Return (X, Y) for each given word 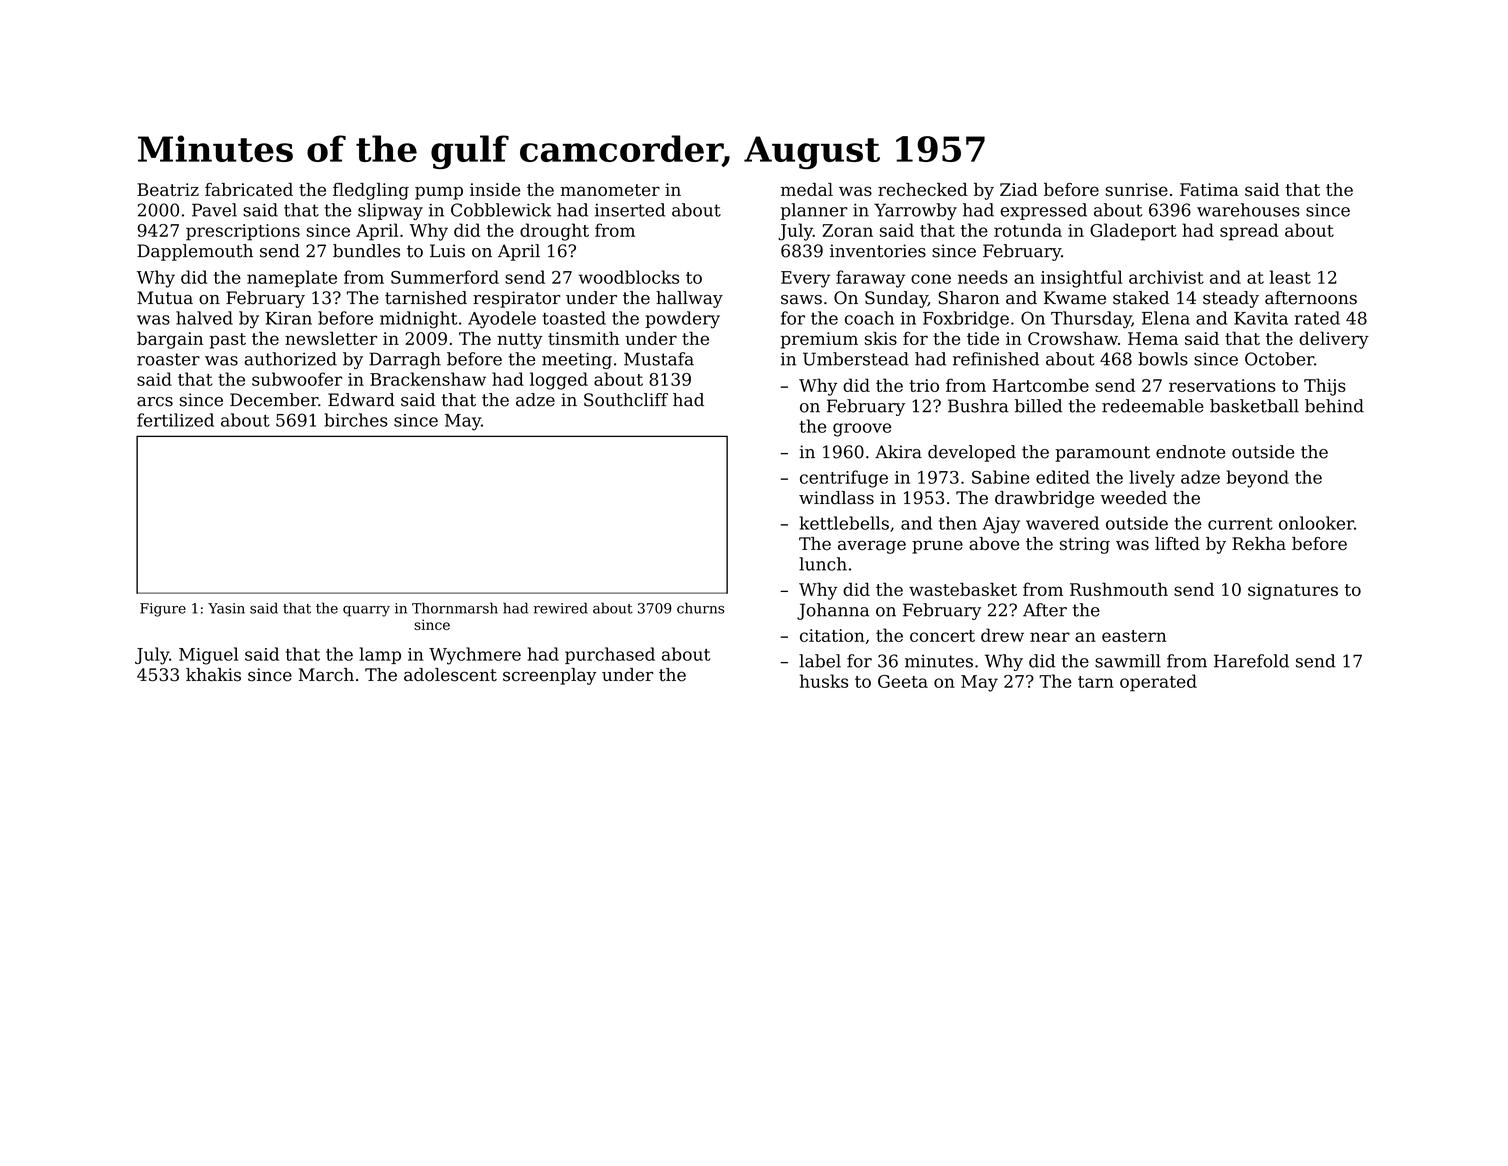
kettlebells (844, 523)
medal (807, 189)
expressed (1043, 211)
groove (862, 430)
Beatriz (168, 189)
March (326, 675)
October (1279, 359)
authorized (290, 359)
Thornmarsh (455, 608)
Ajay (1001, 525)
